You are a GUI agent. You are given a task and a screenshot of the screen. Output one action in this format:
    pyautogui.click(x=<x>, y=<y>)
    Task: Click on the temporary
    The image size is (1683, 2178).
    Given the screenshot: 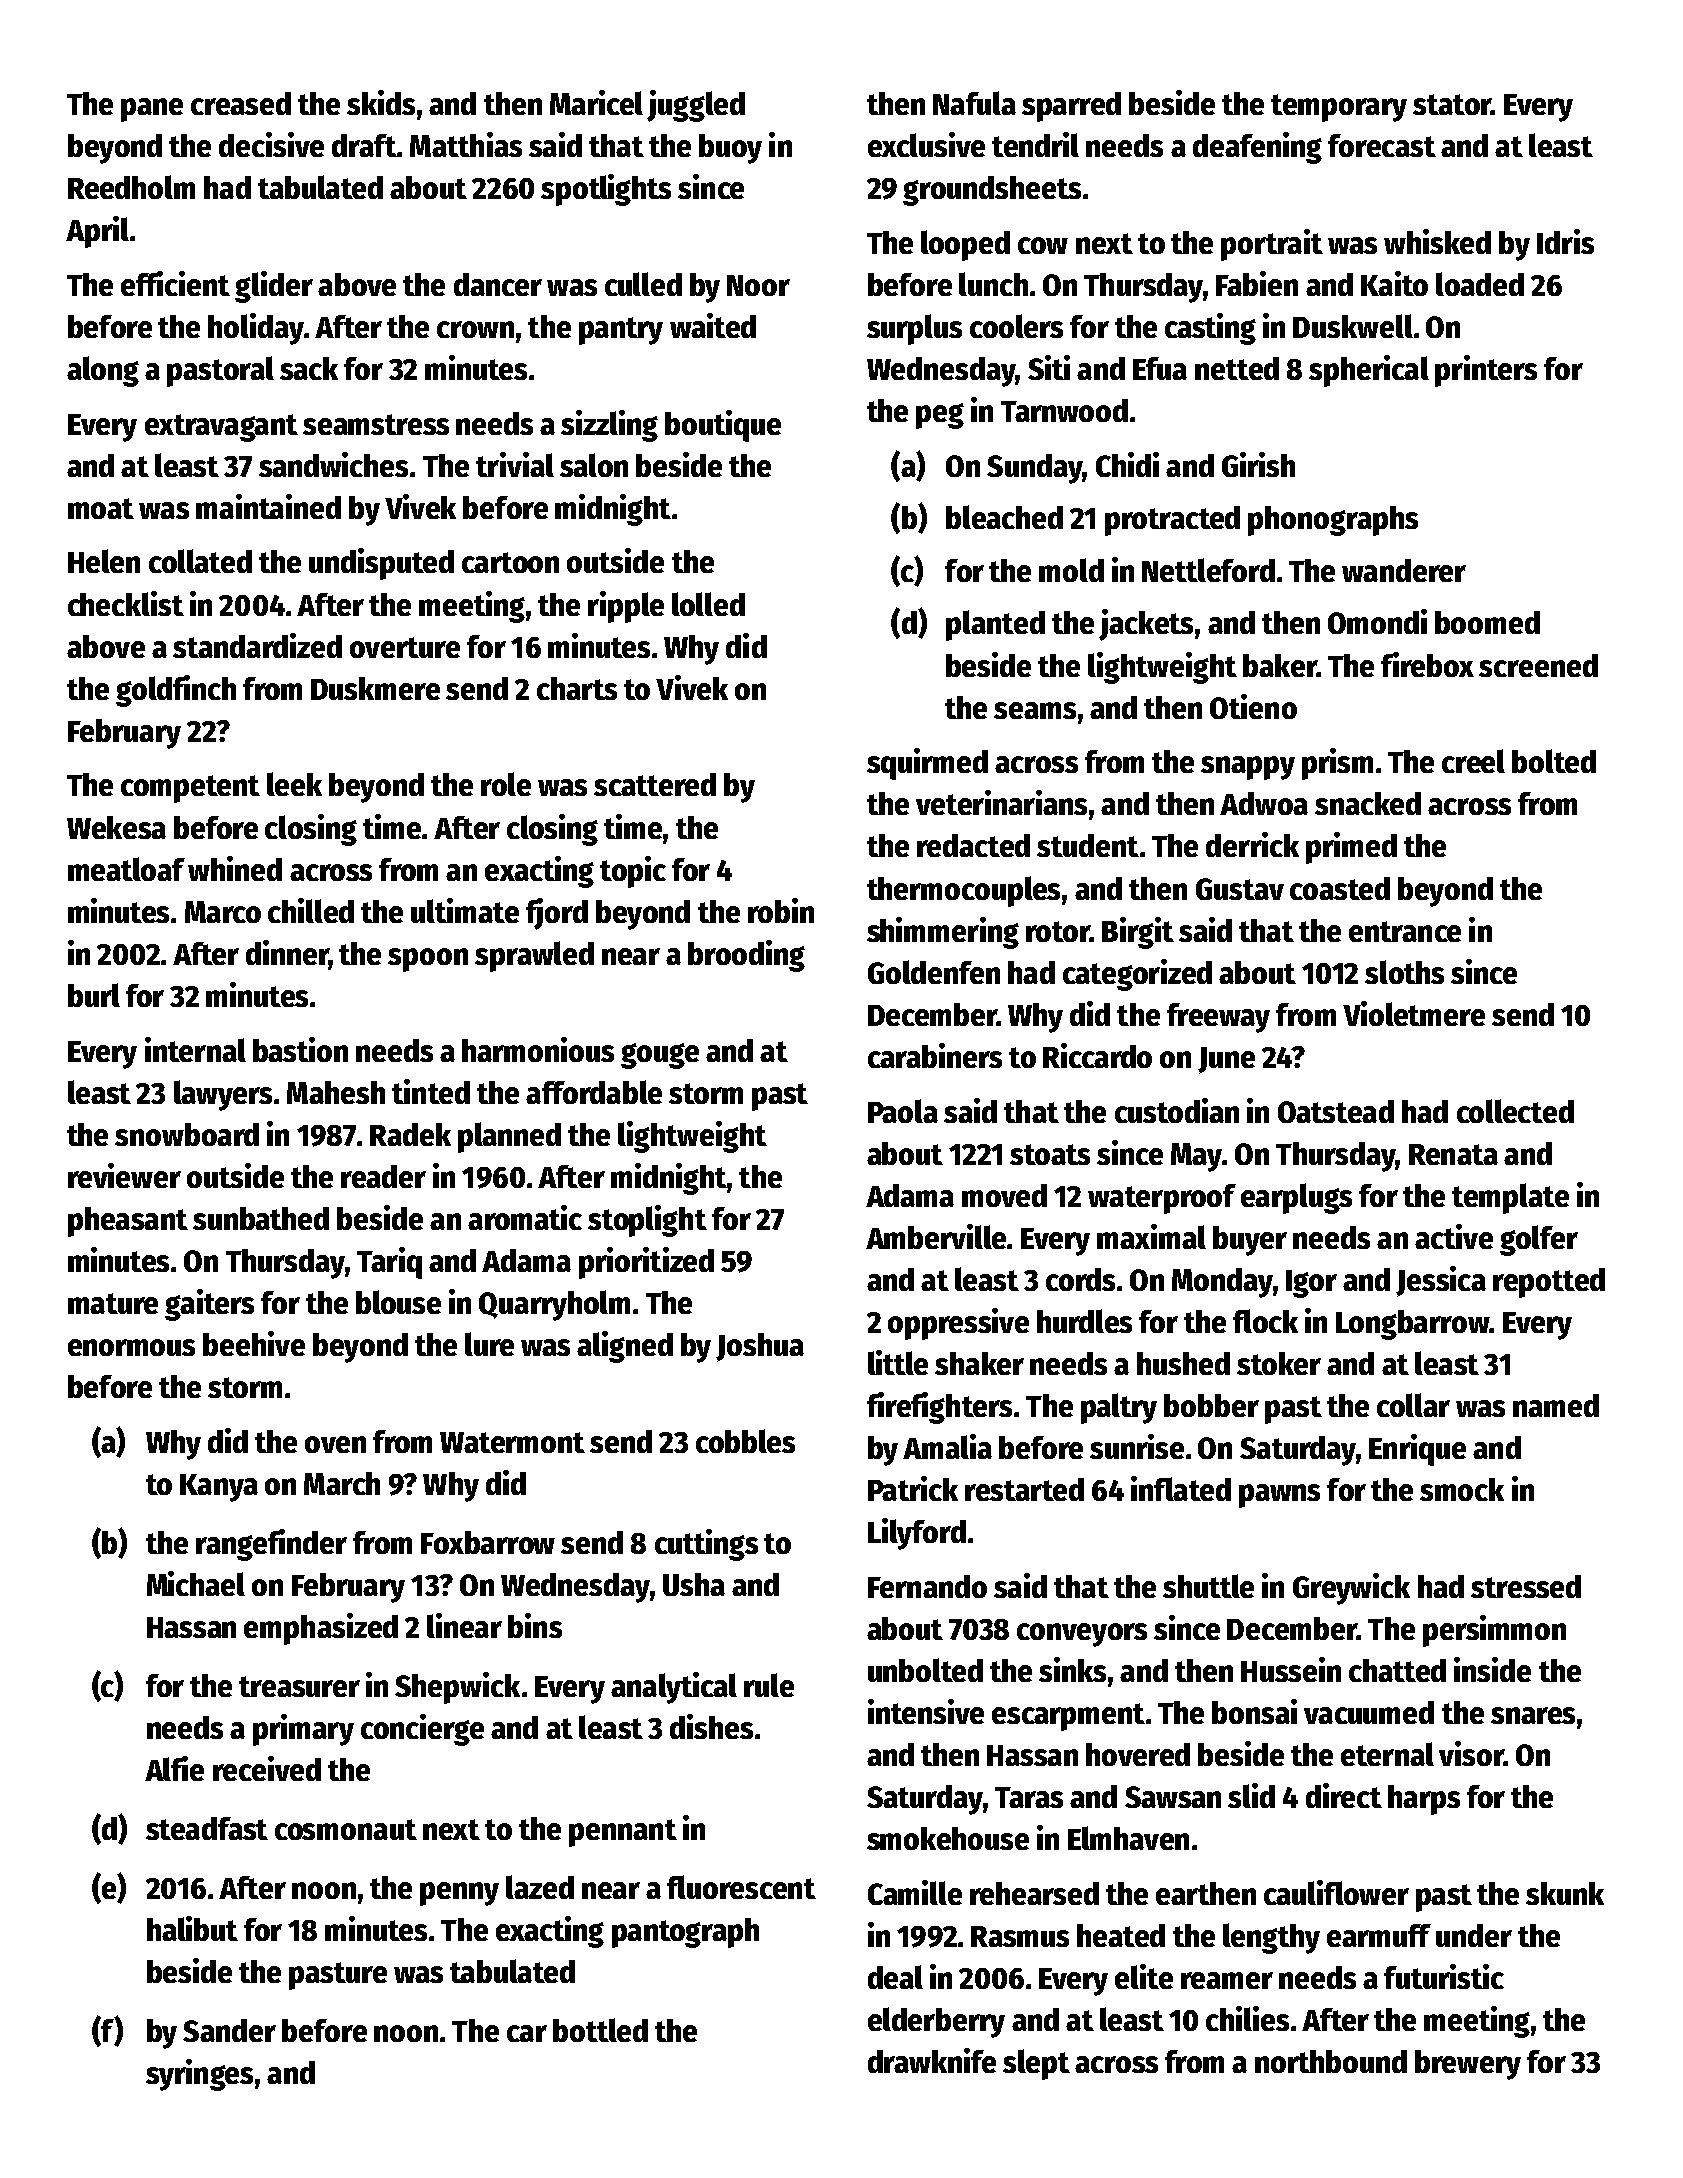 What is the action you would take?
    pyautogui.click(x=1339, y=108)
